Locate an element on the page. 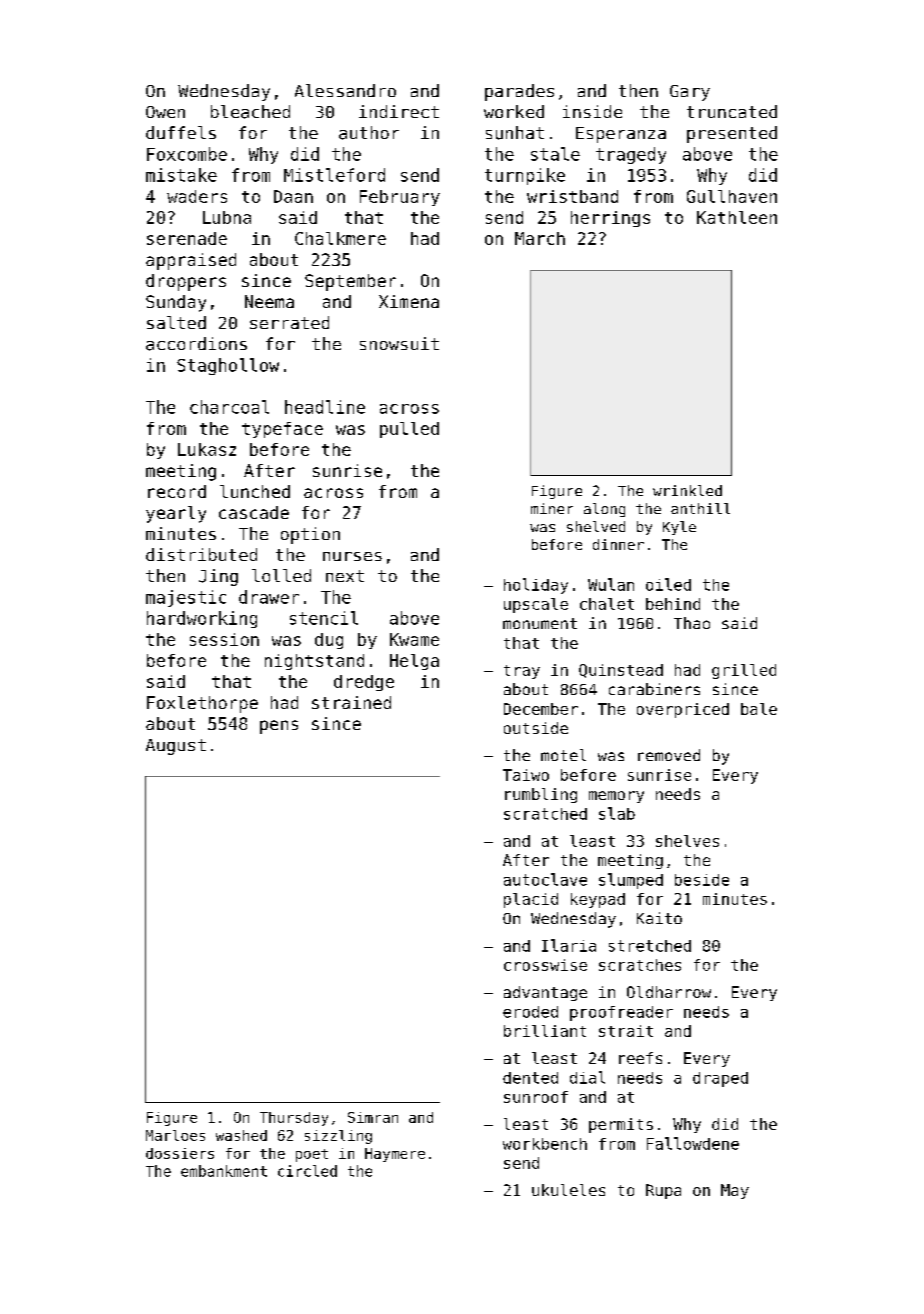 The width and height of the image is (924, 1314). washed is located at coordinates (241, 1135).
